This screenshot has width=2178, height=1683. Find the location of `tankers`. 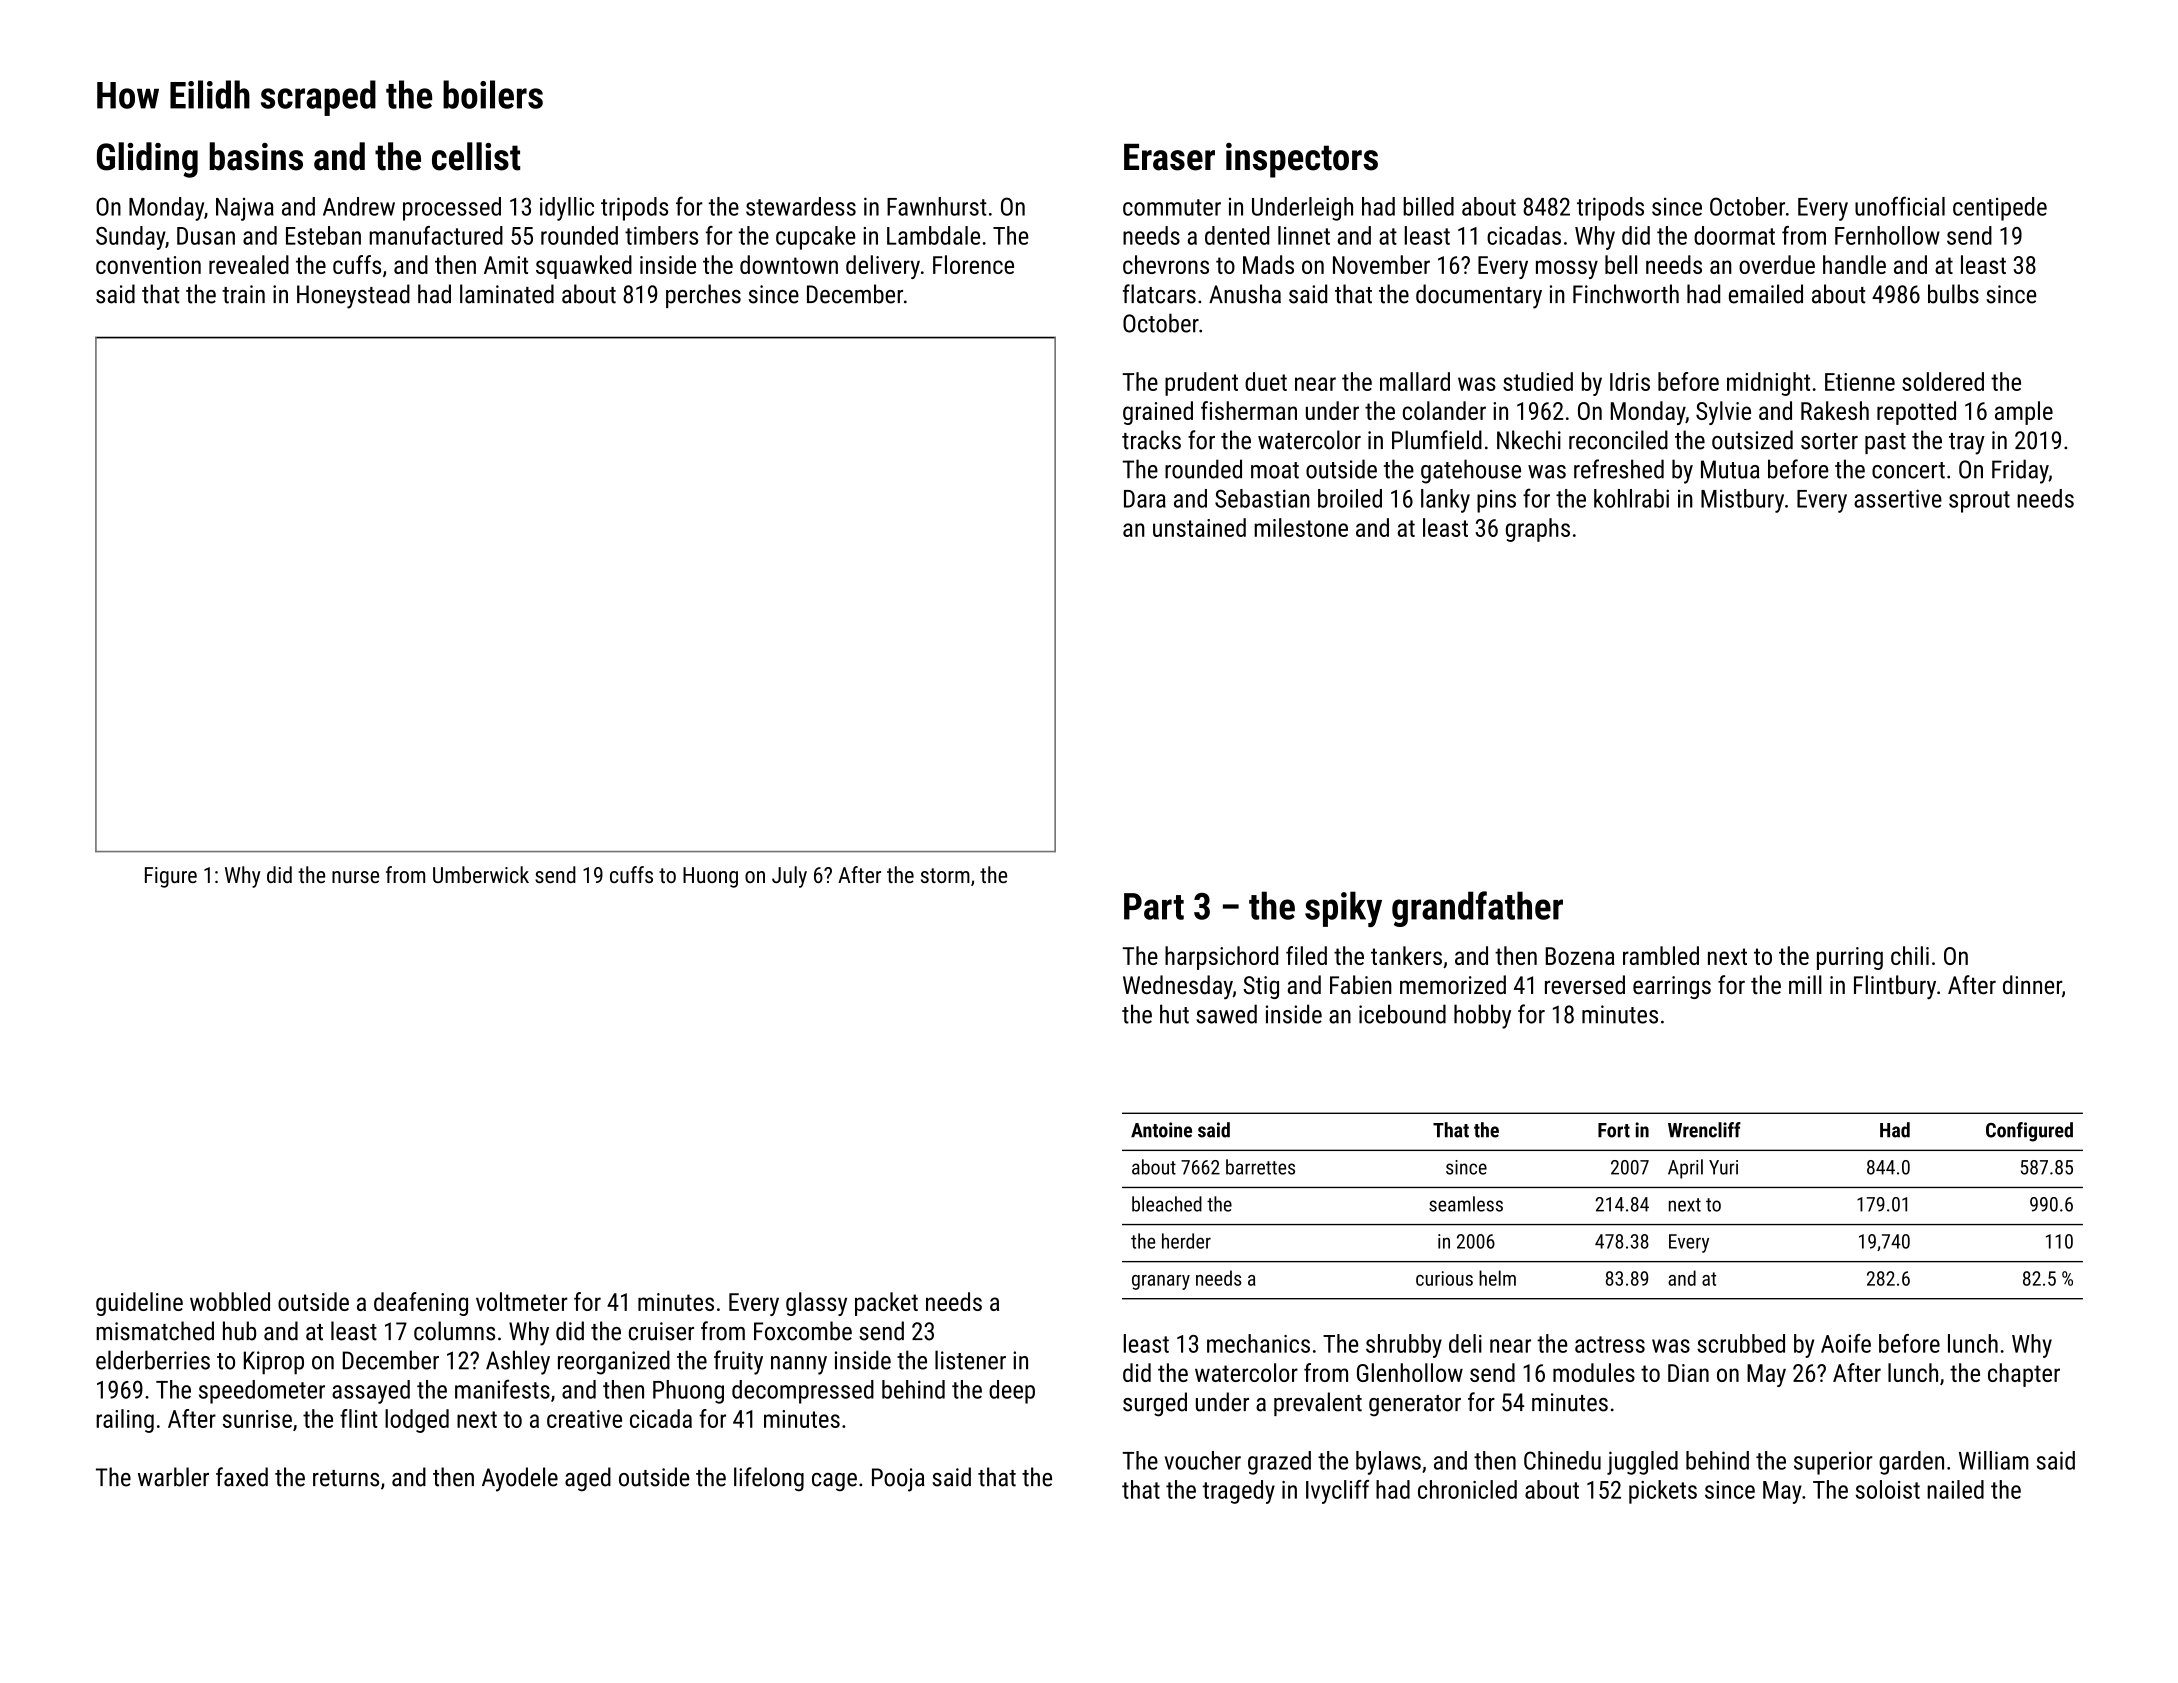

tankers is located at coordinates (1406, 955).
